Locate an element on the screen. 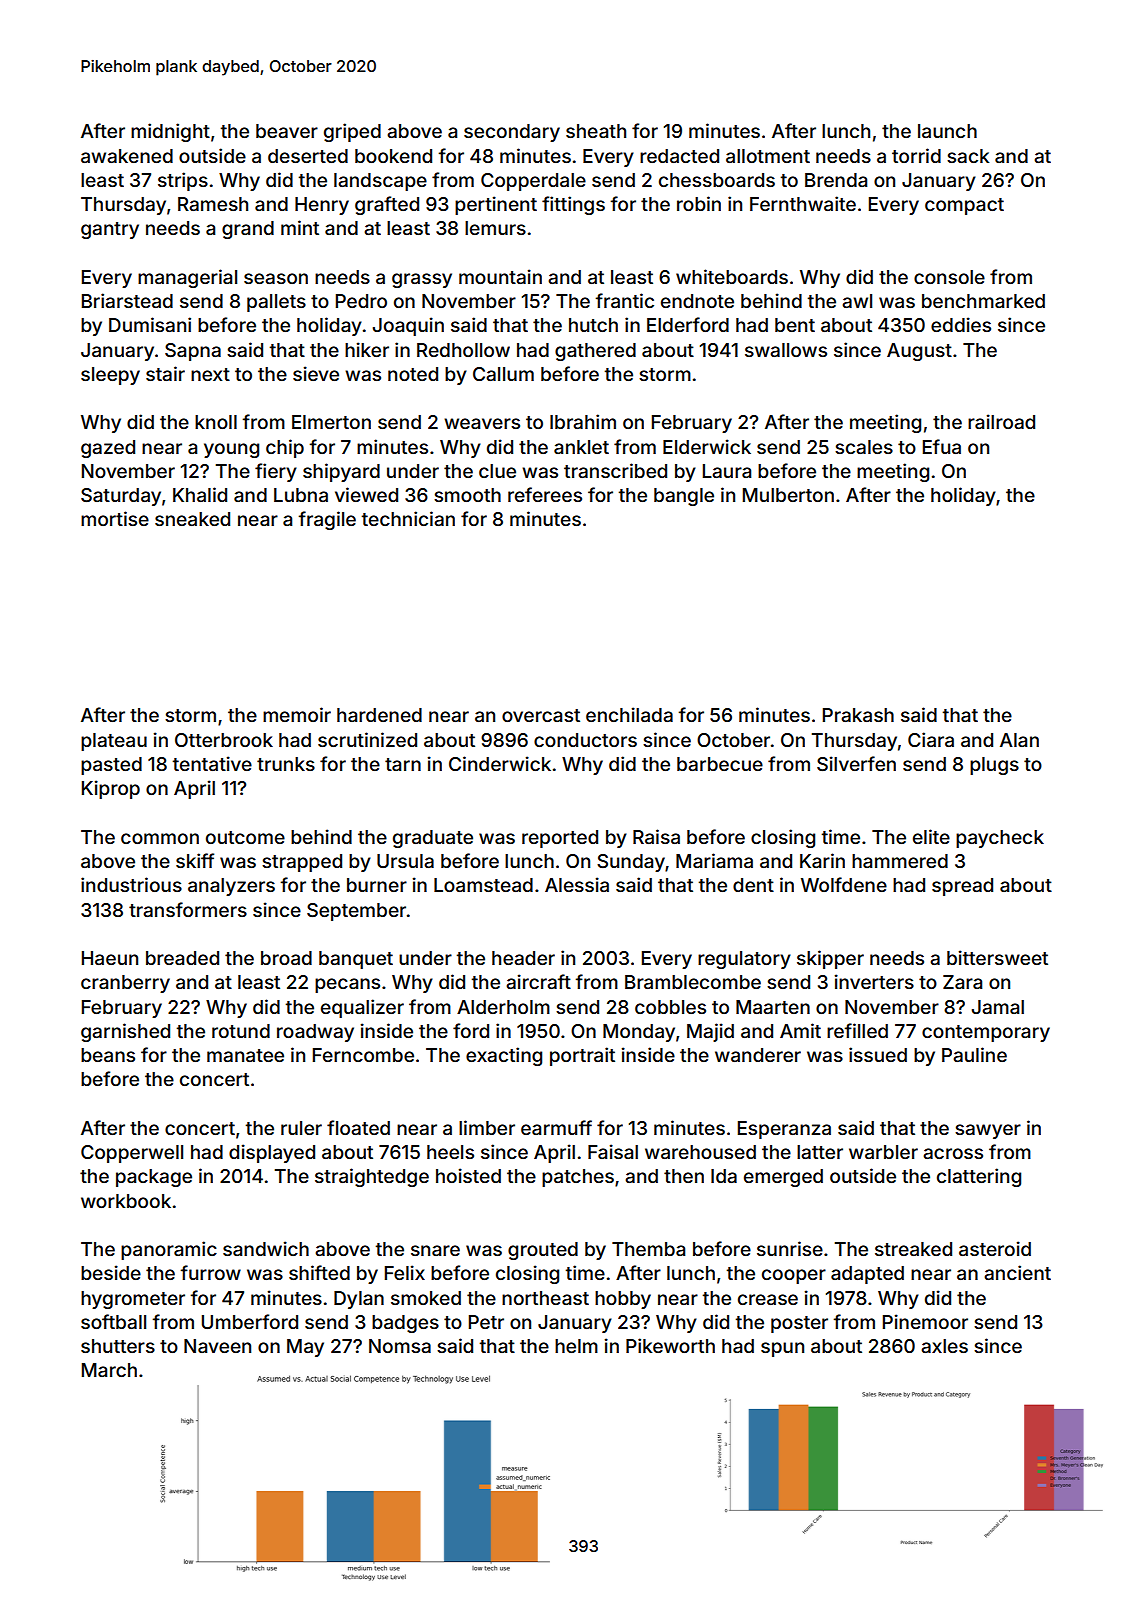  Naveen is located at coordinates (217, 1346).
